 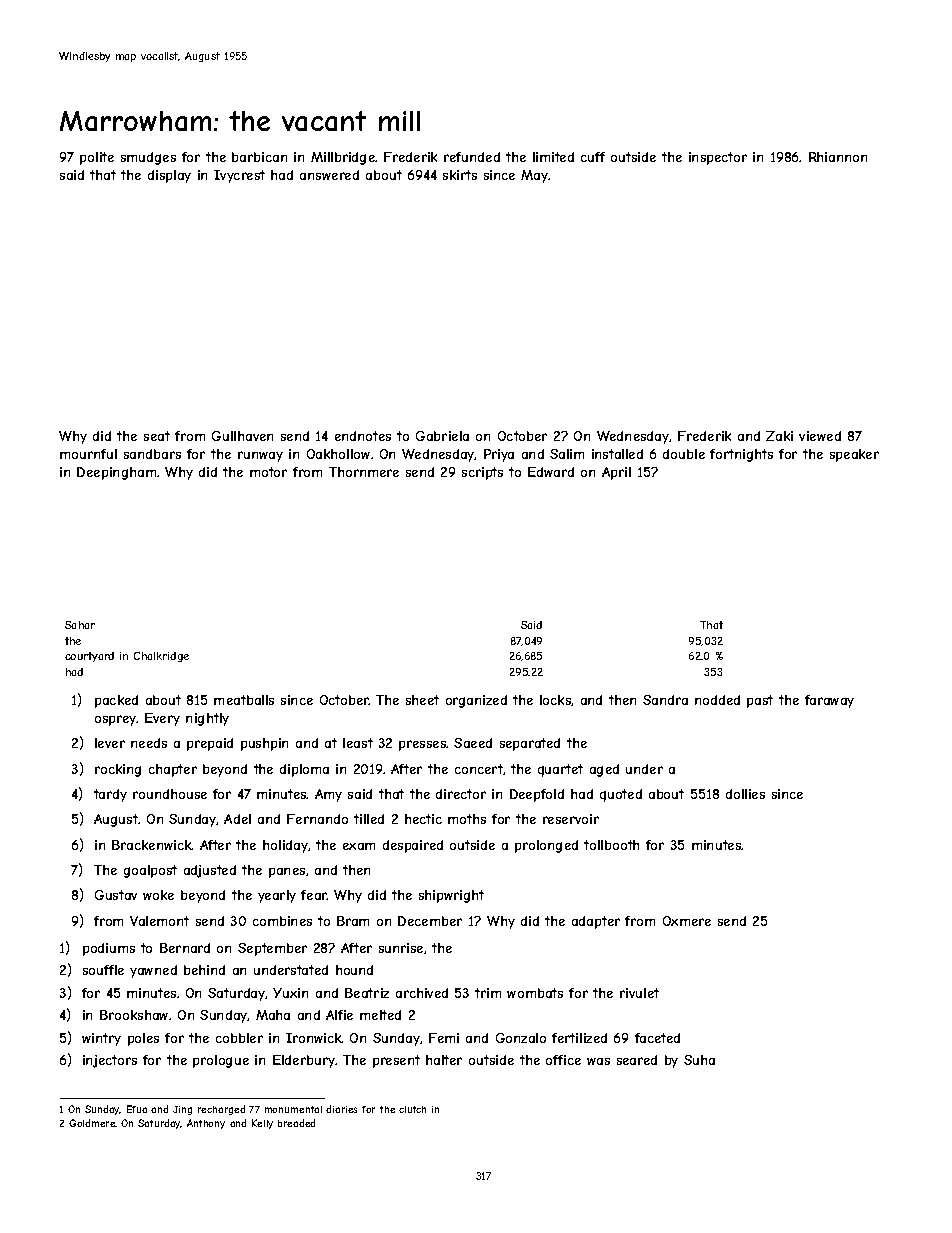 I want to click on viewed, so click(x=820, y=436).
